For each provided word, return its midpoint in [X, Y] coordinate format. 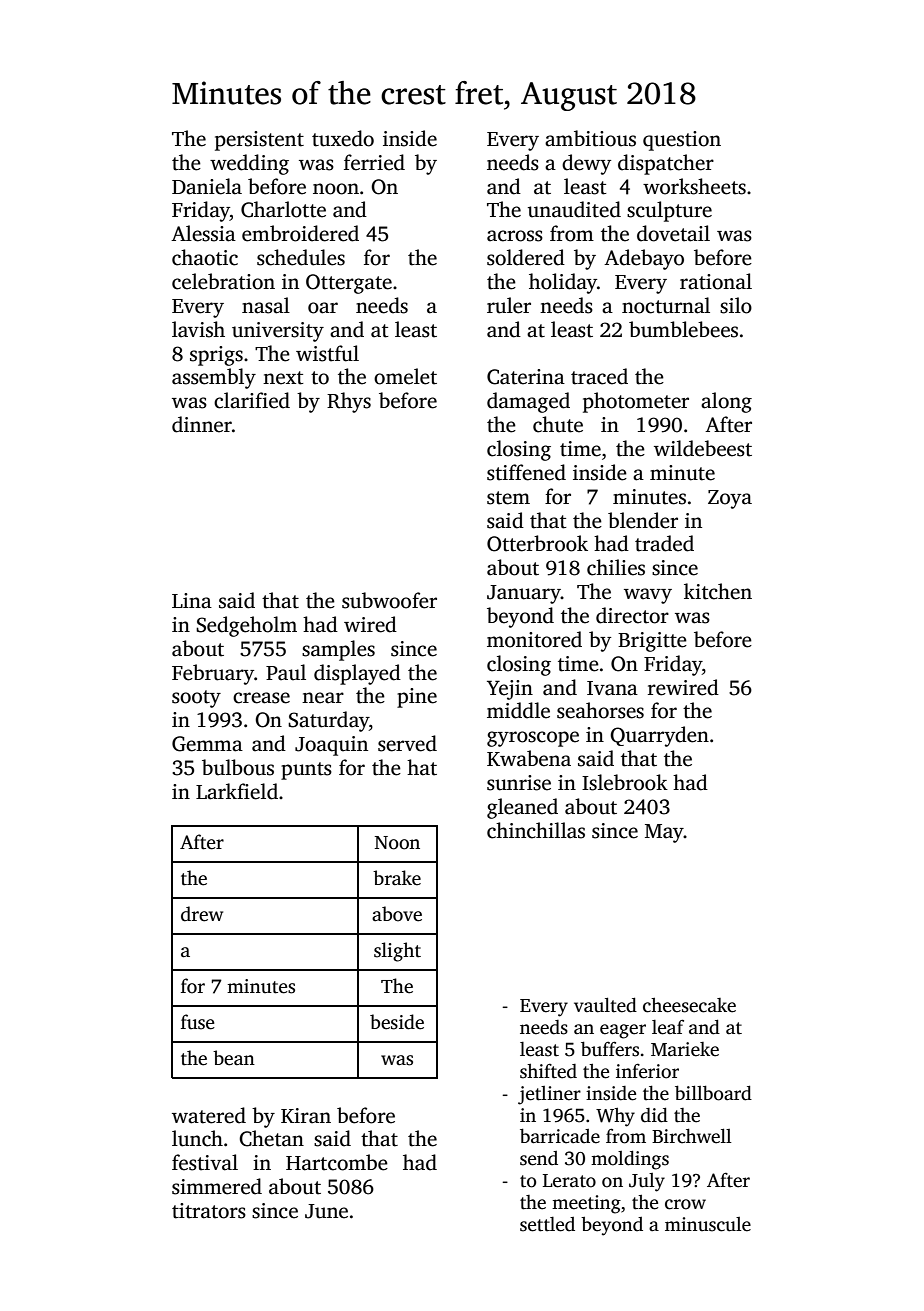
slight [397, 952]
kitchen [718, 591]
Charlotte [283, 209]
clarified [252, 400]
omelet [405, 376]
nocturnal [666, 305]
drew [202, 914]
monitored [534, 639]
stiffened [526, 472]
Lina [192, 601]
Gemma [207, 744]
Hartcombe [337, 1162]
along [726, 402]
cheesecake [689, 1005]
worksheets [694, 186]
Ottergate [349, 284]
